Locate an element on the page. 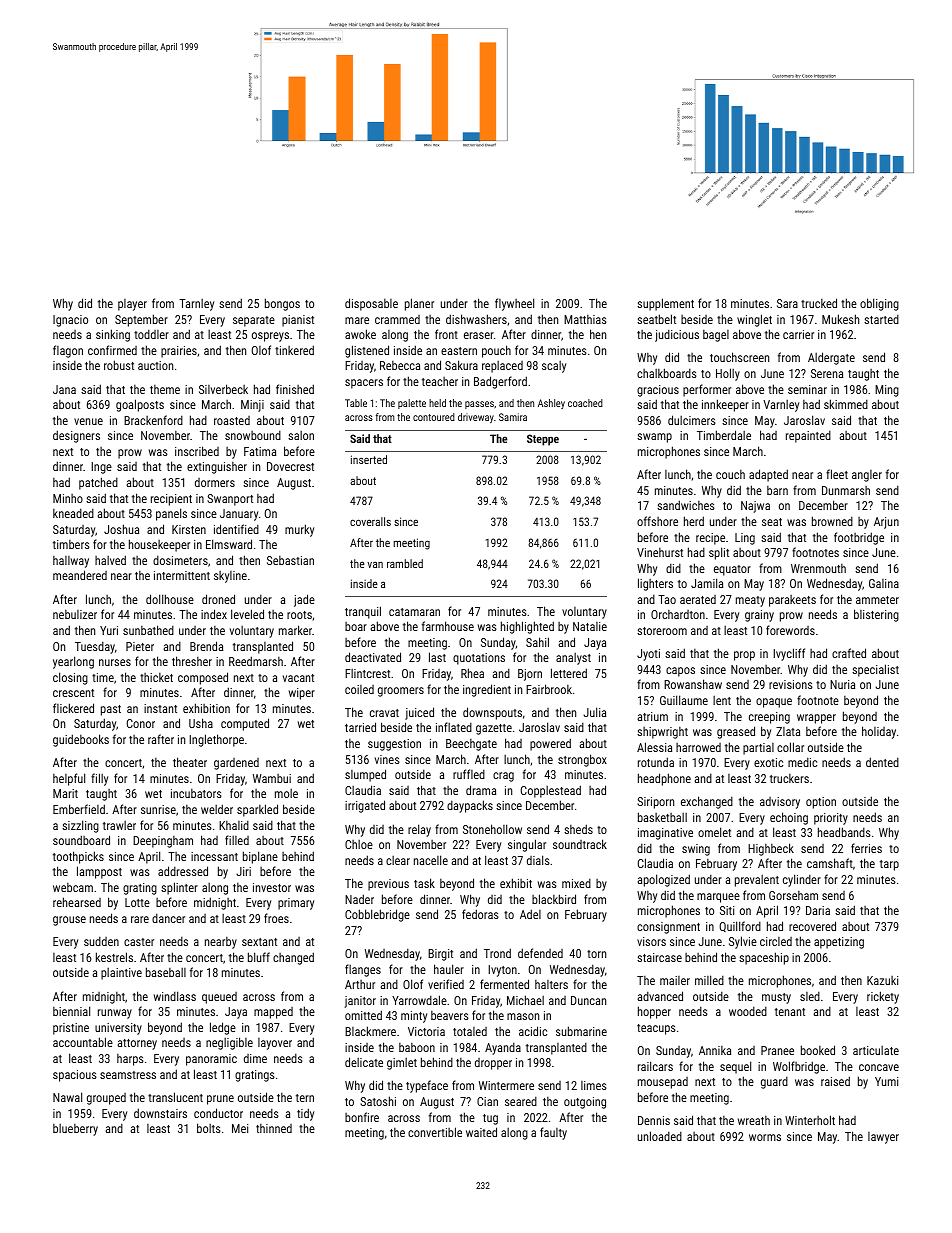  crescent is located at coordinates (73, 693).
